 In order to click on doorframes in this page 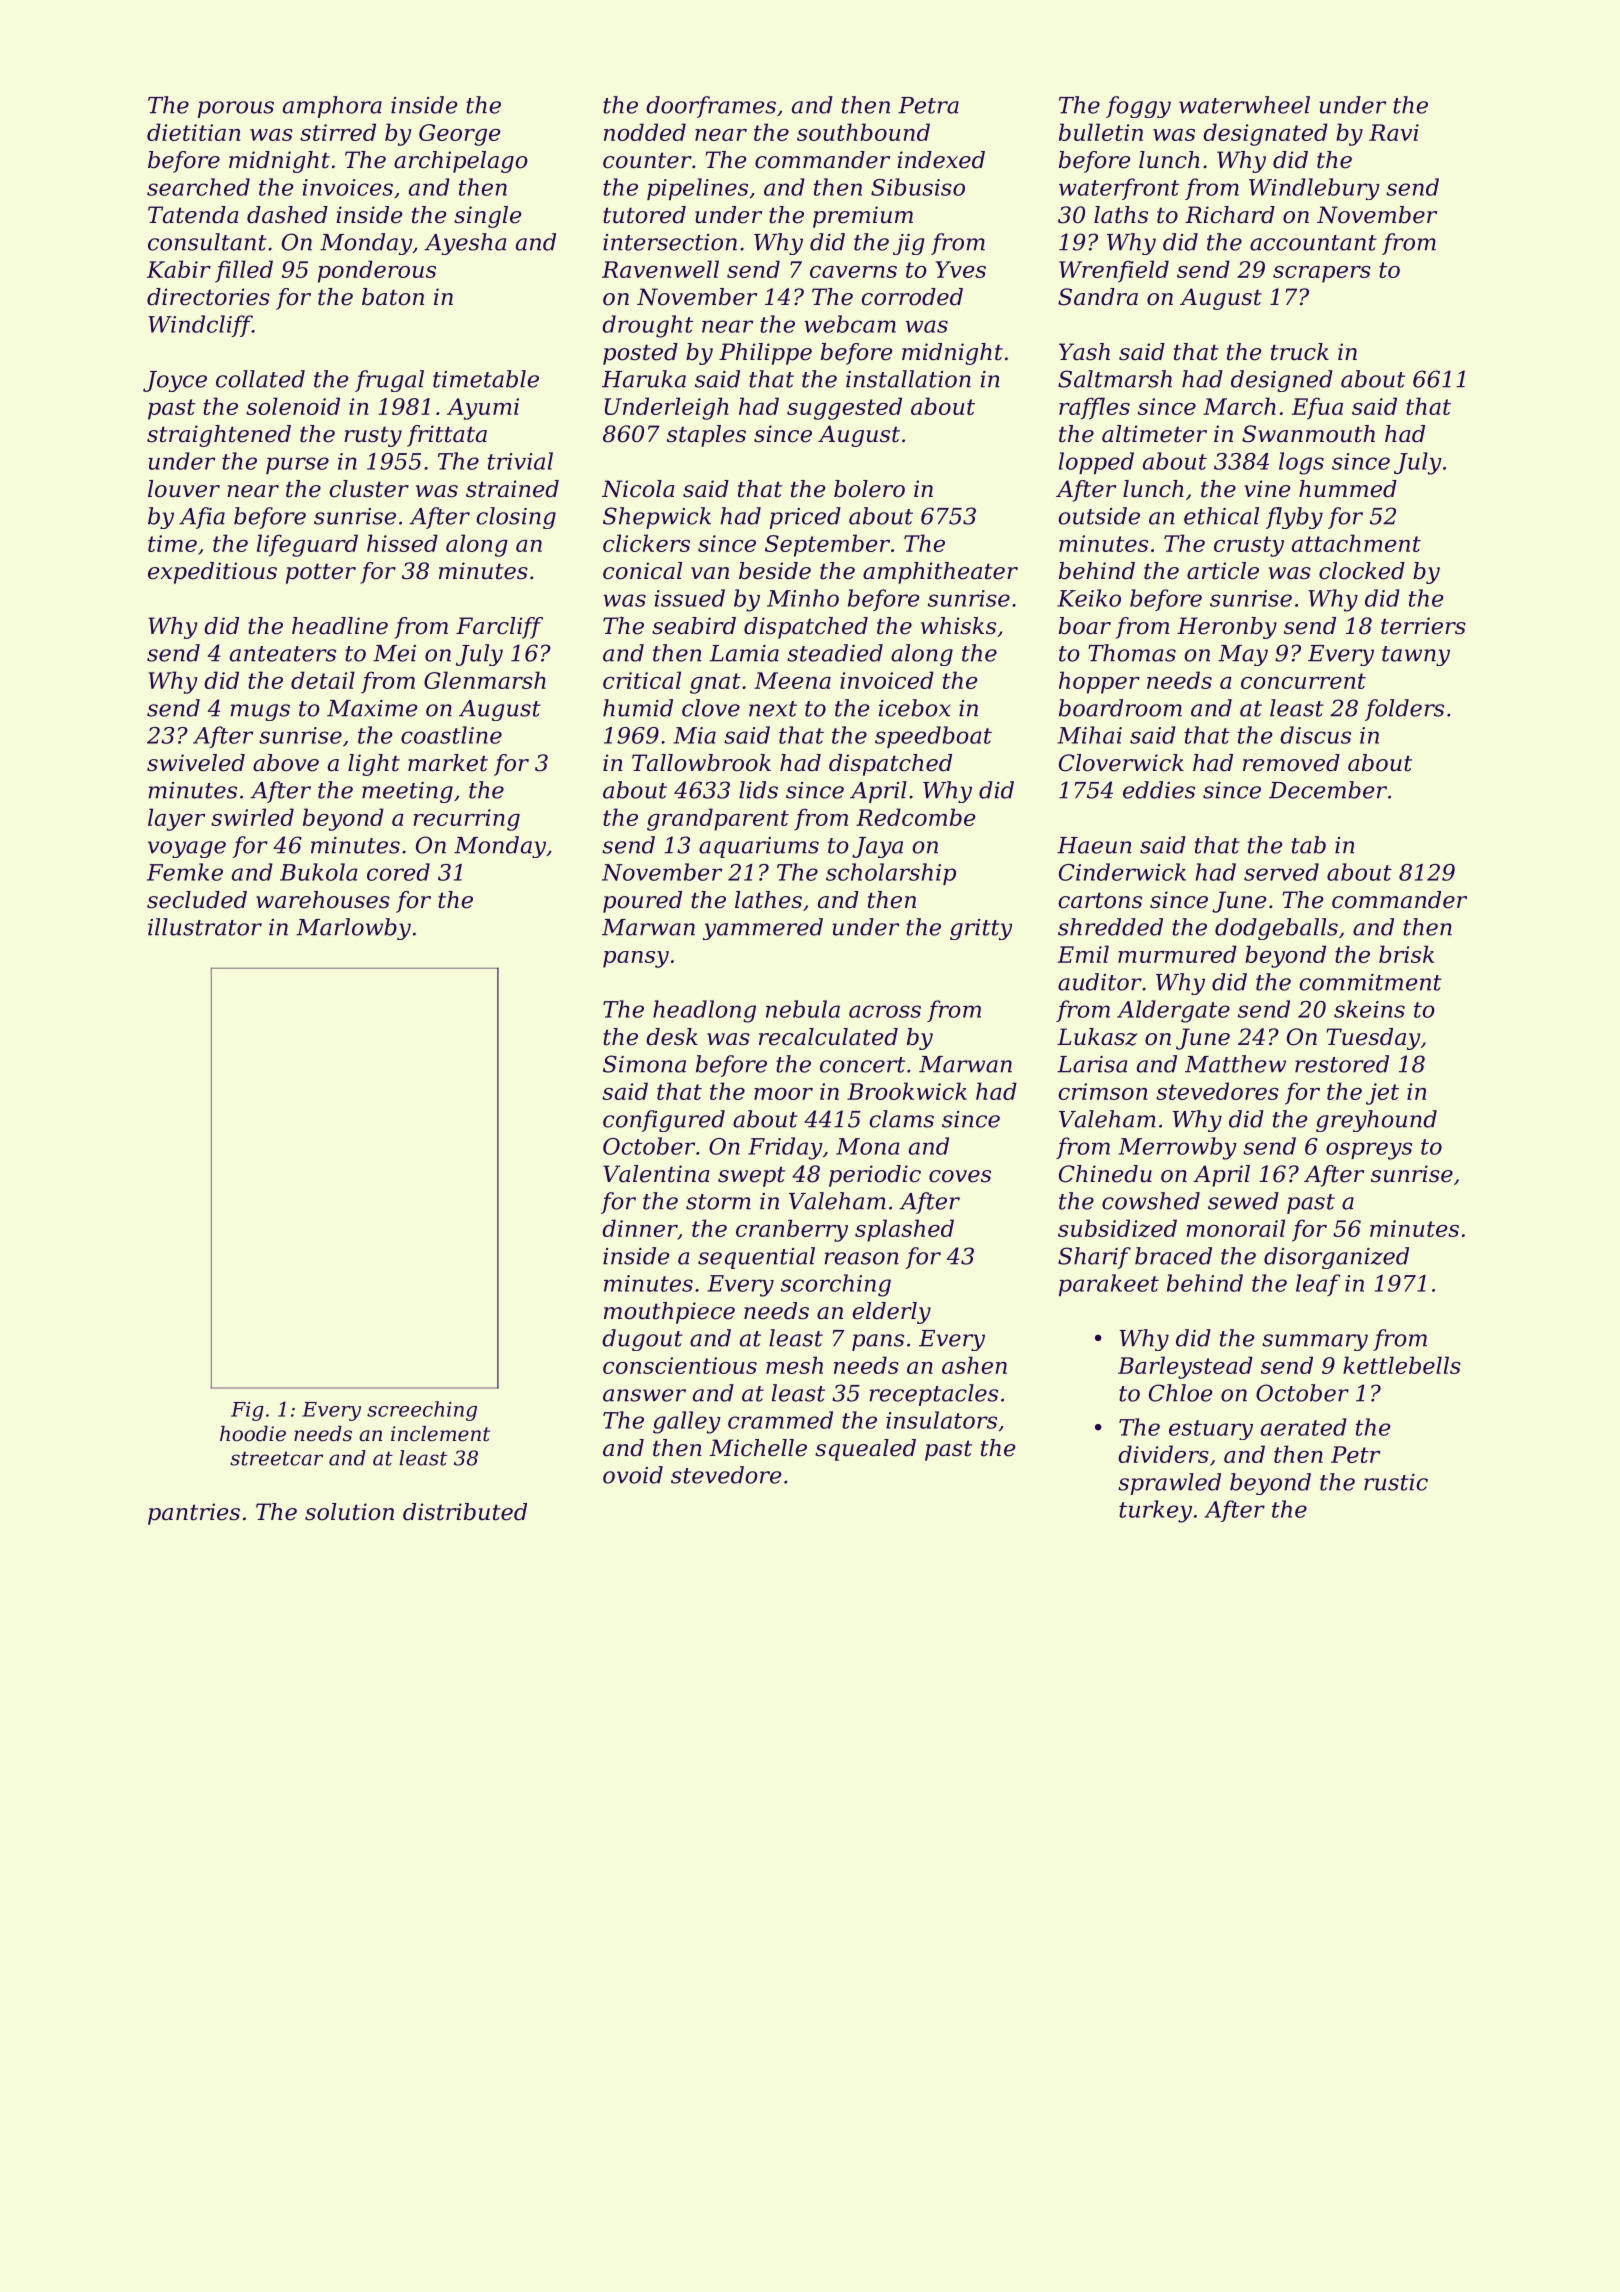, I will do `click(711, 107)`.
